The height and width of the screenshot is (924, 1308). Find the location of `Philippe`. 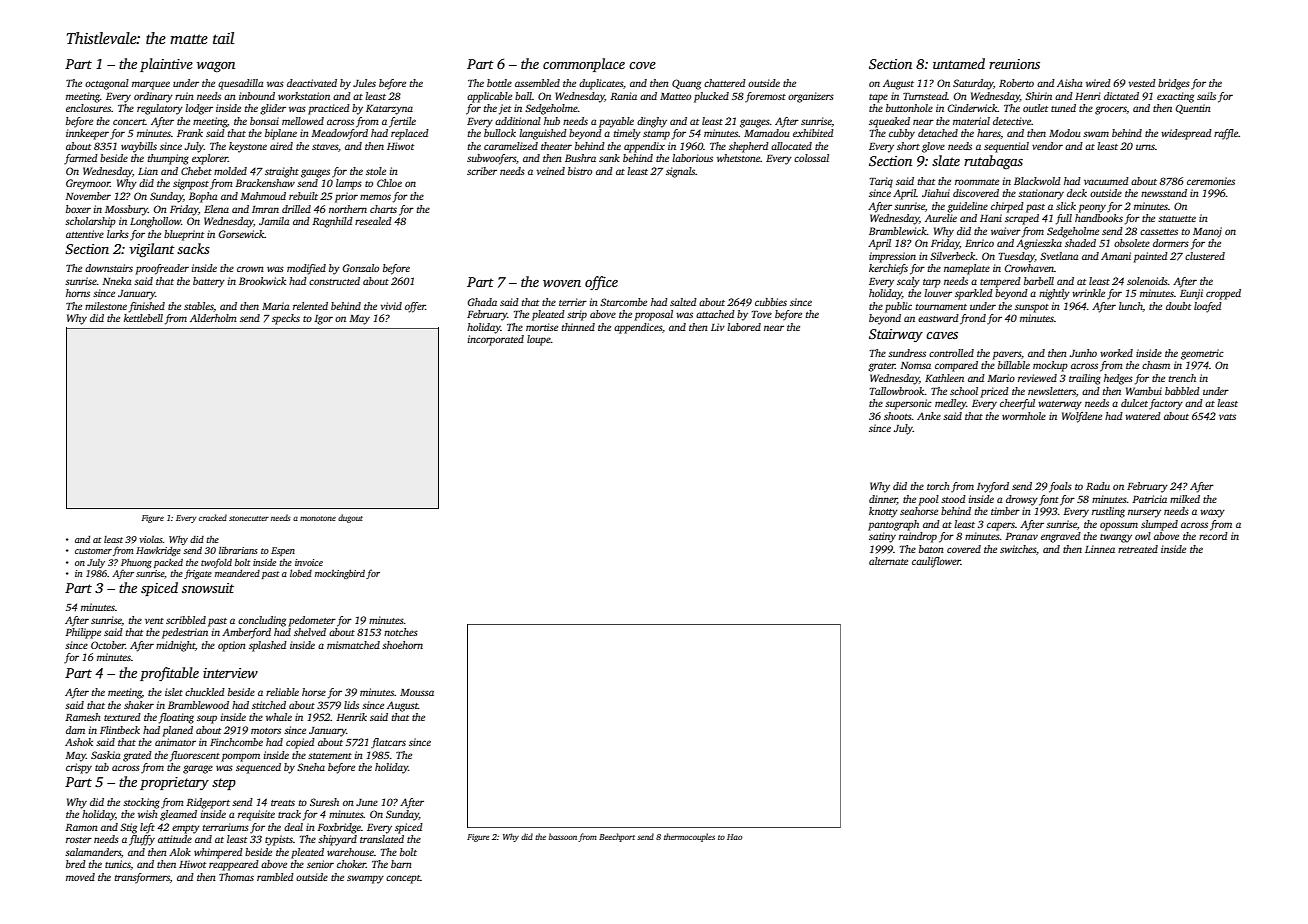

Philippe is located at coordinates (83, 633).
